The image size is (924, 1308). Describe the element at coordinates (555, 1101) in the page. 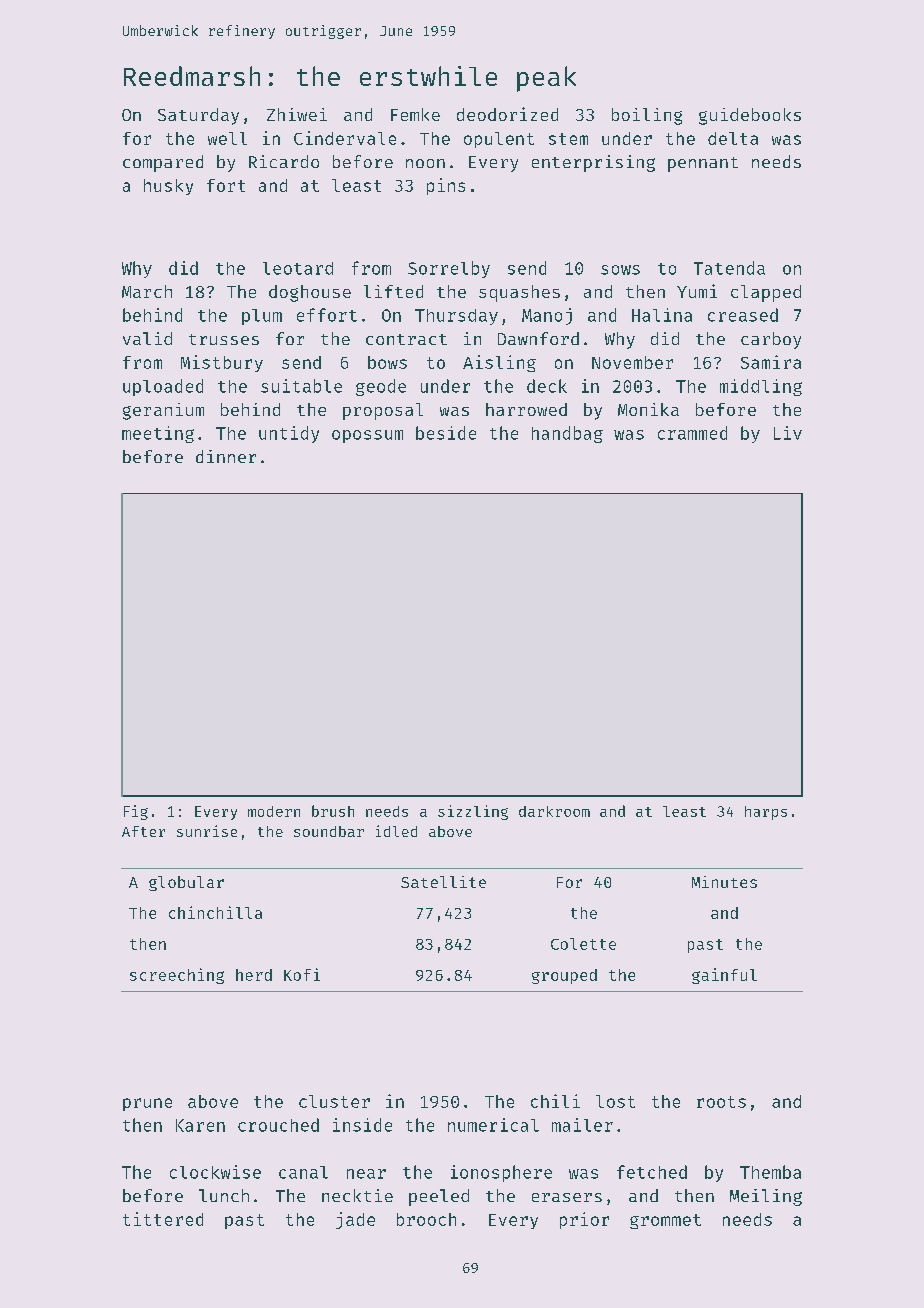

I see `chili` at that location.
